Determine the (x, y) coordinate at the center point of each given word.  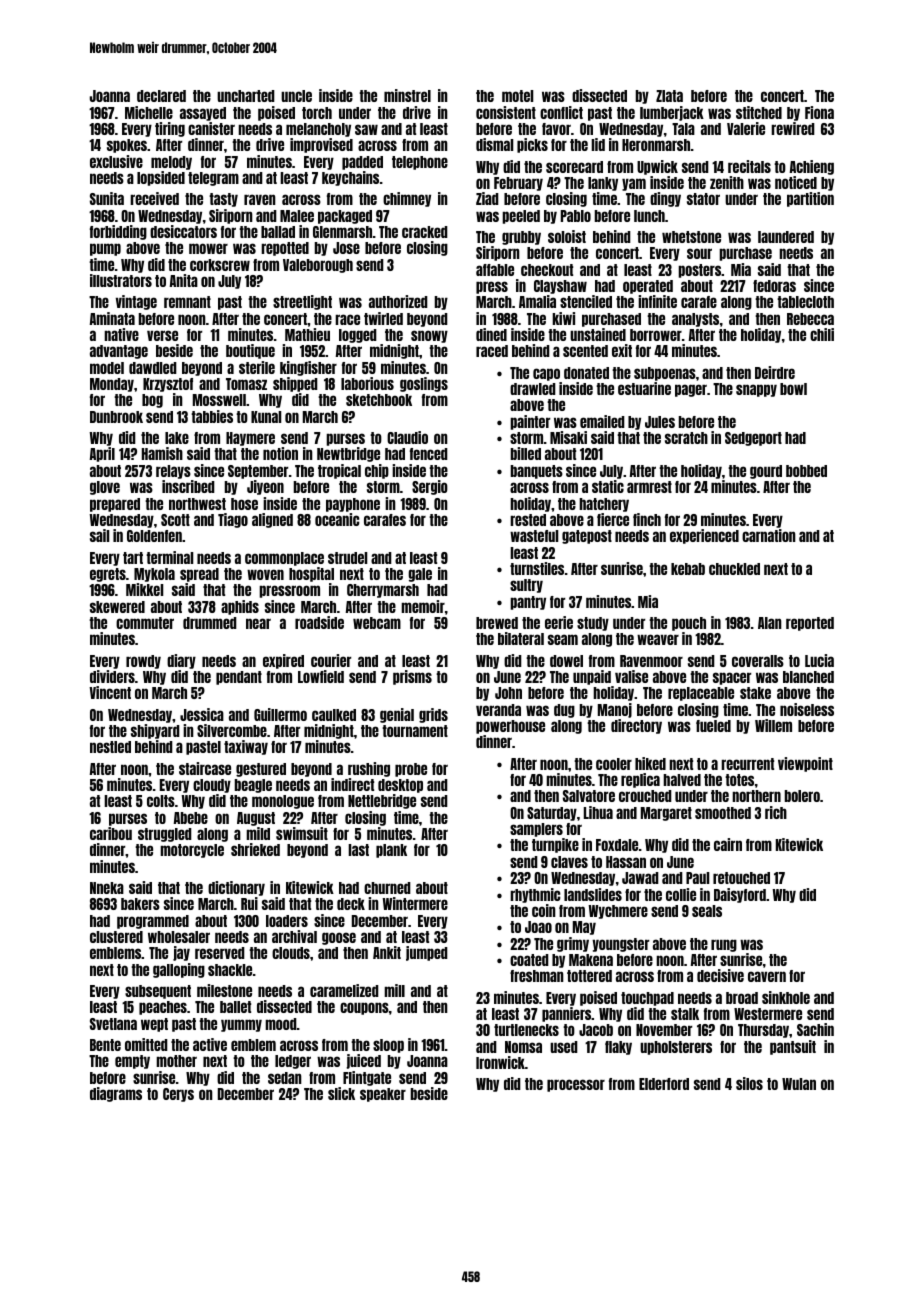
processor (576, 1085)
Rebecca (810, 319)
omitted (146, 1044)
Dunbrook (116, 417)
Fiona (819, 112)
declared (161, 96)
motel (517, 96)
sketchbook (379, 400)
